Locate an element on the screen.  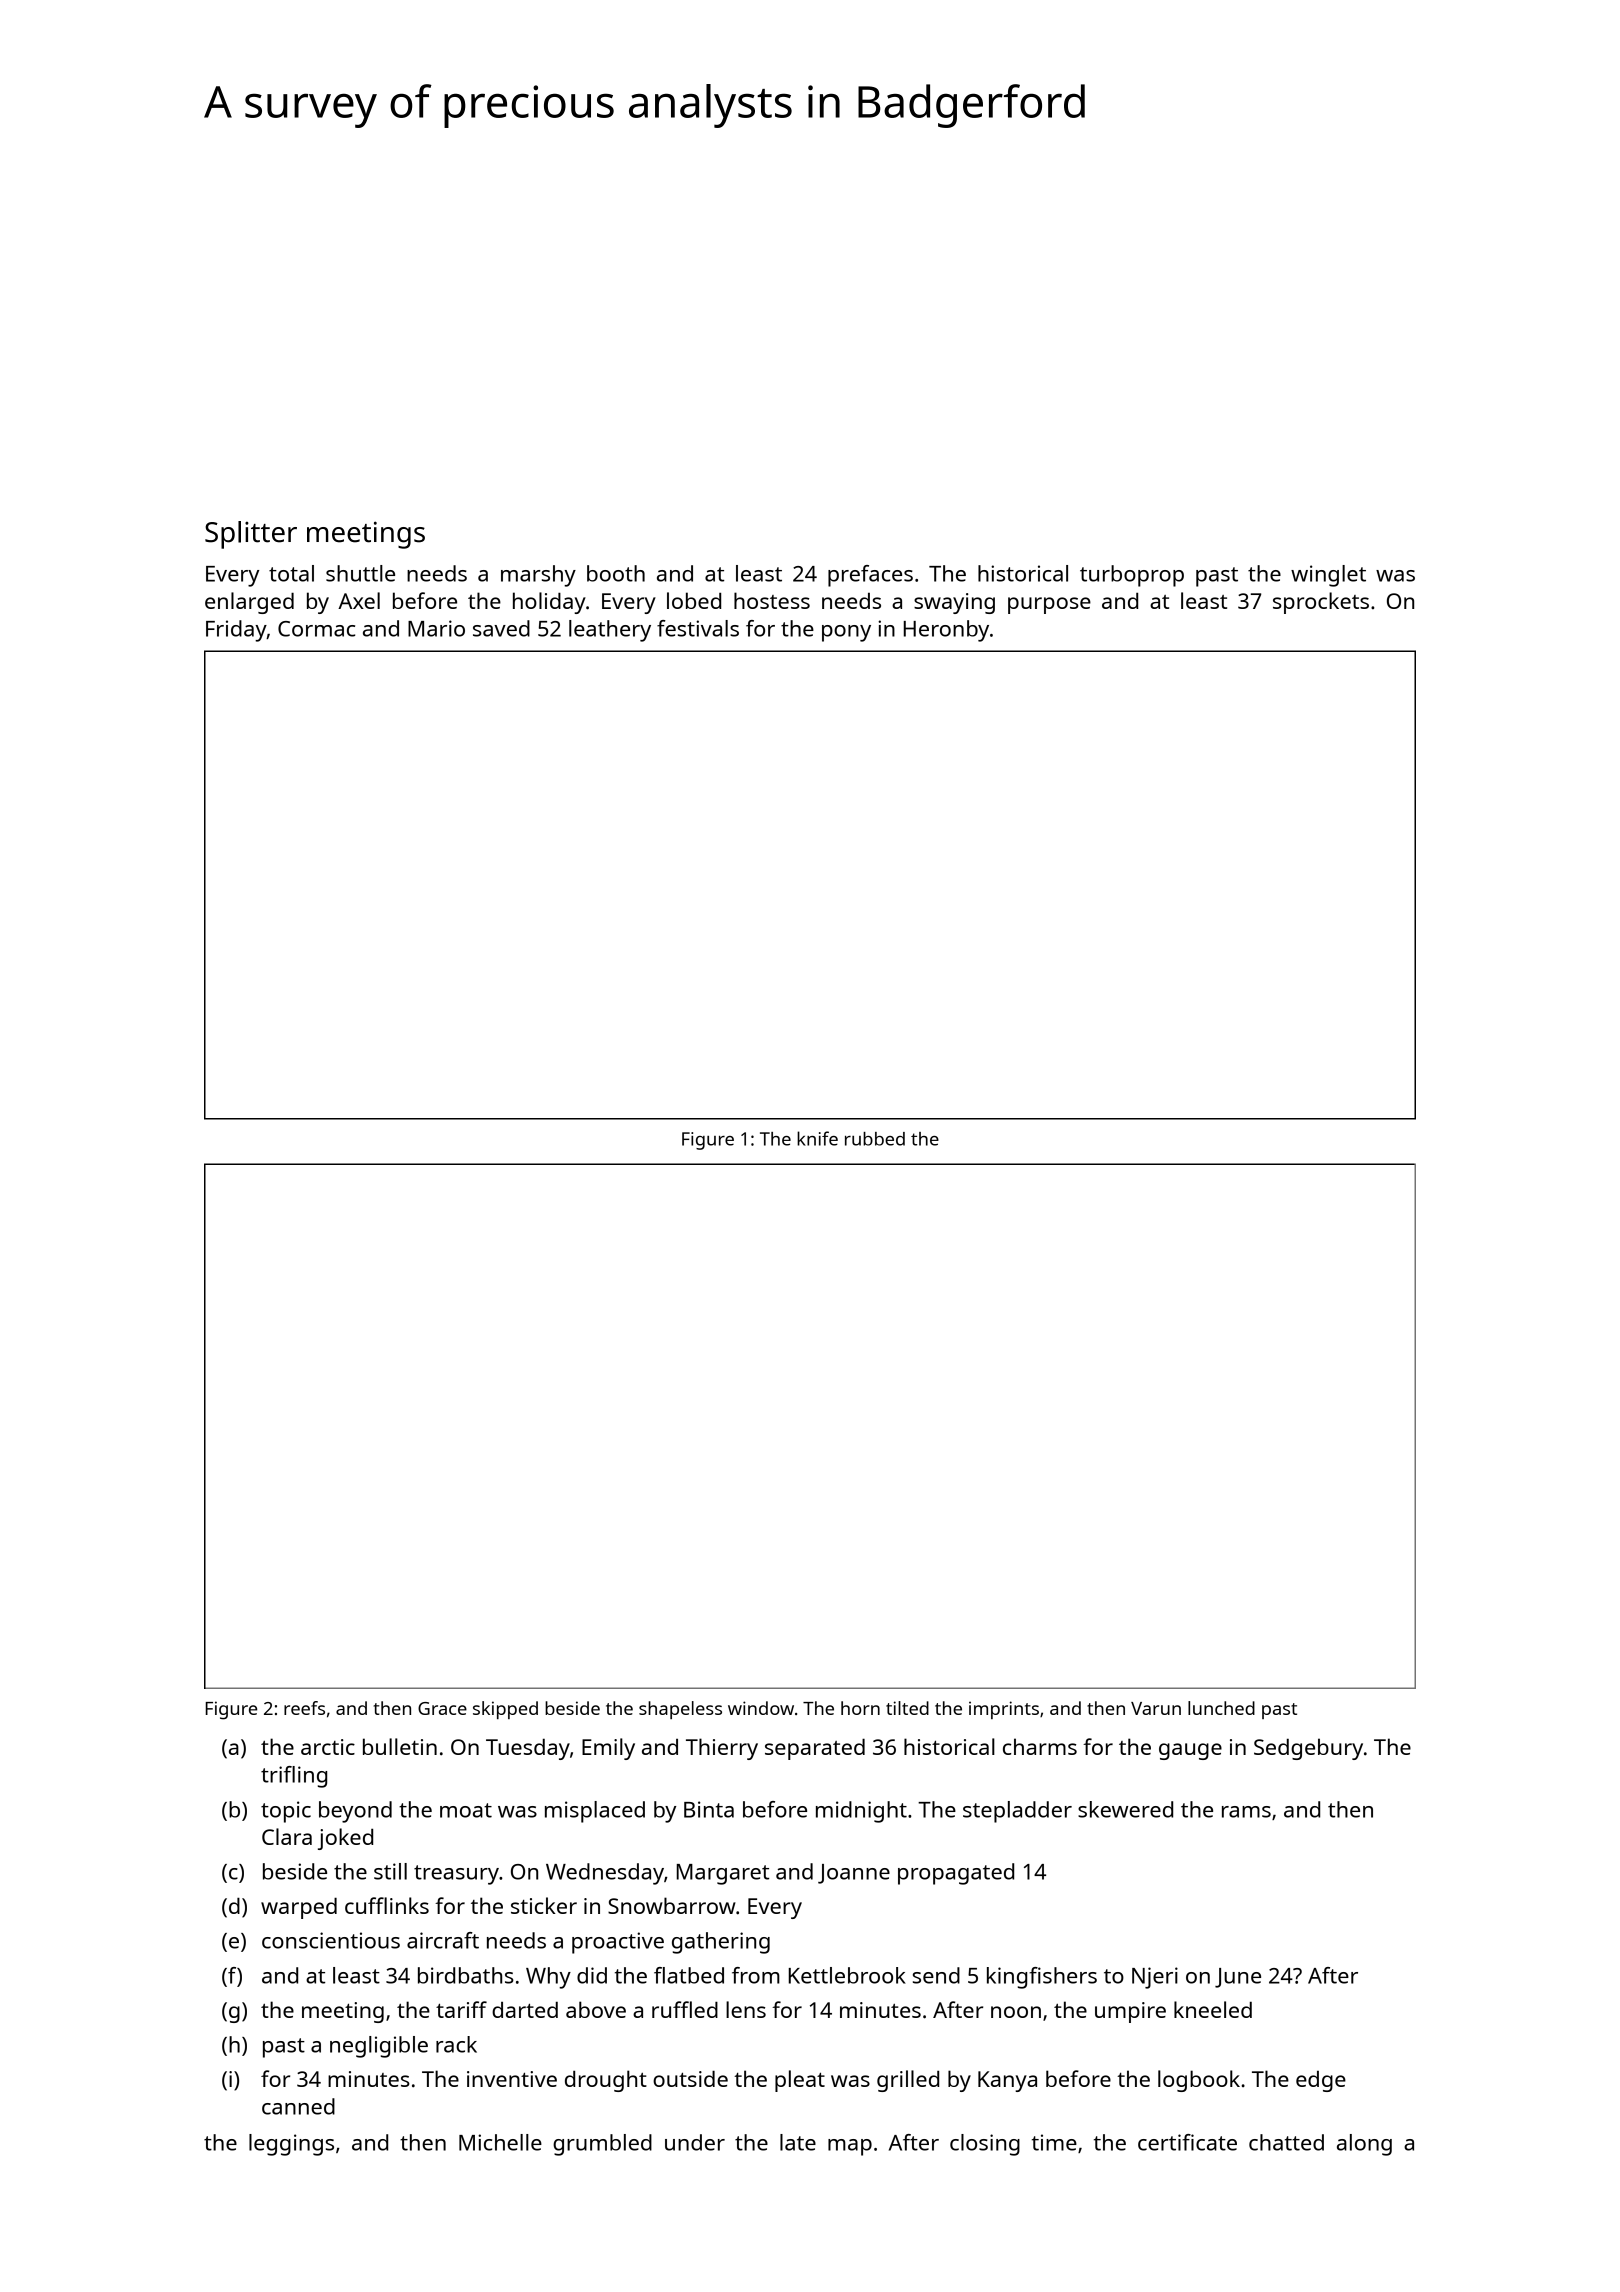
tilted is located at coordinates (907, 1708).
